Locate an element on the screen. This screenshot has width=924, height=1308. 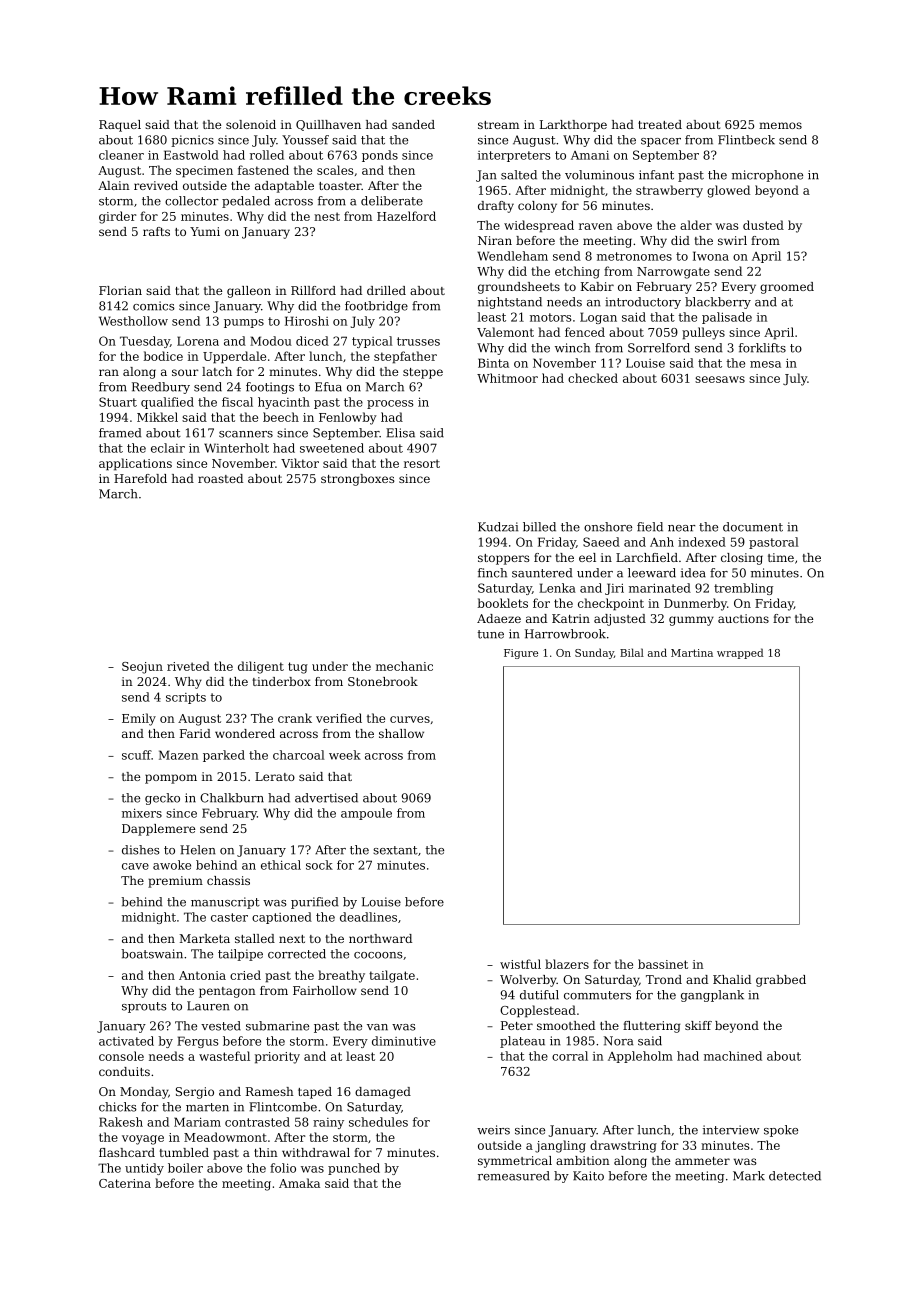
mixers is located at coordinates (142, 813).
